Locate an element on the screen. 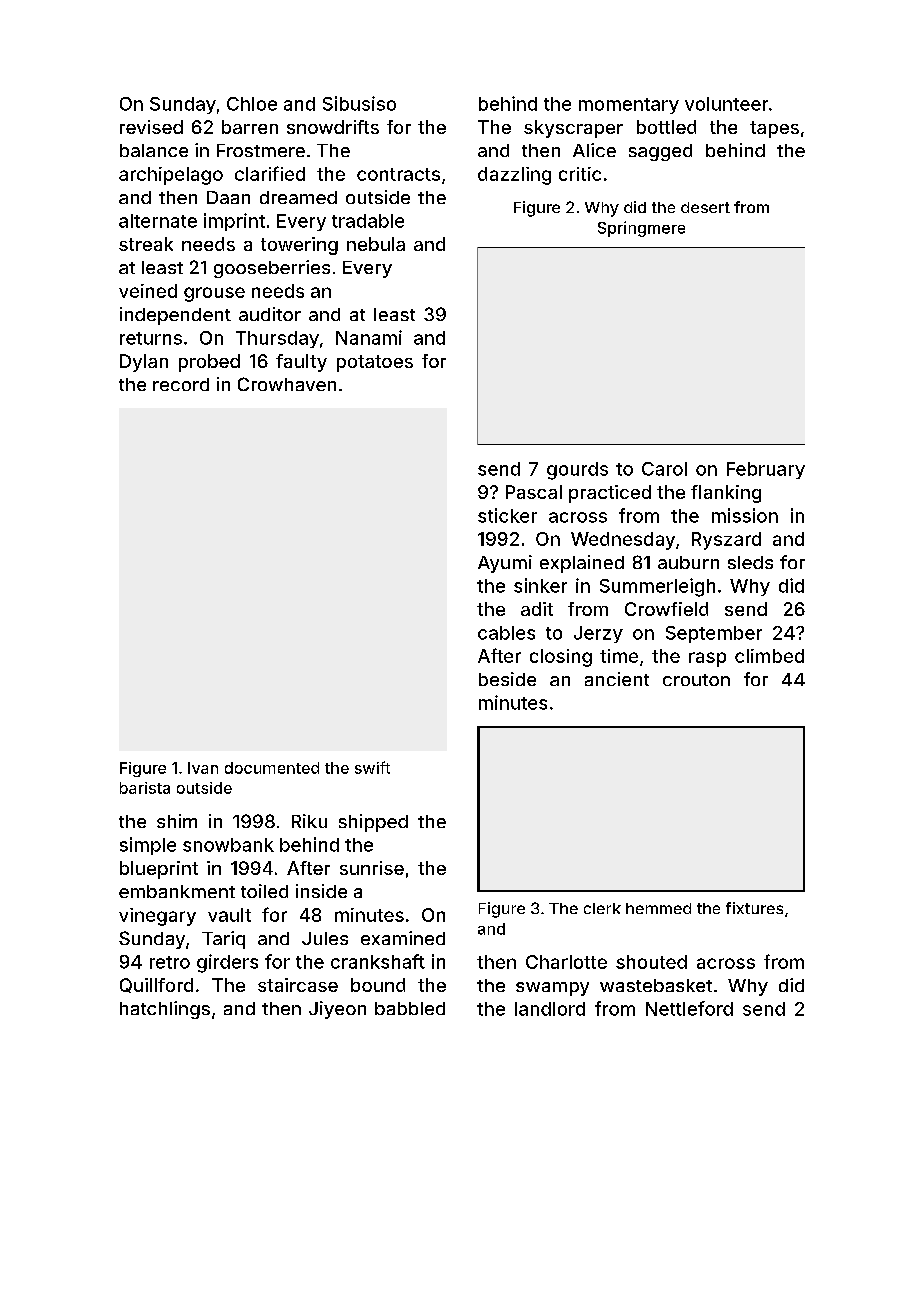 This screenshot has width=924, height=1311. Pascal is located at coordinates (534, 492).
